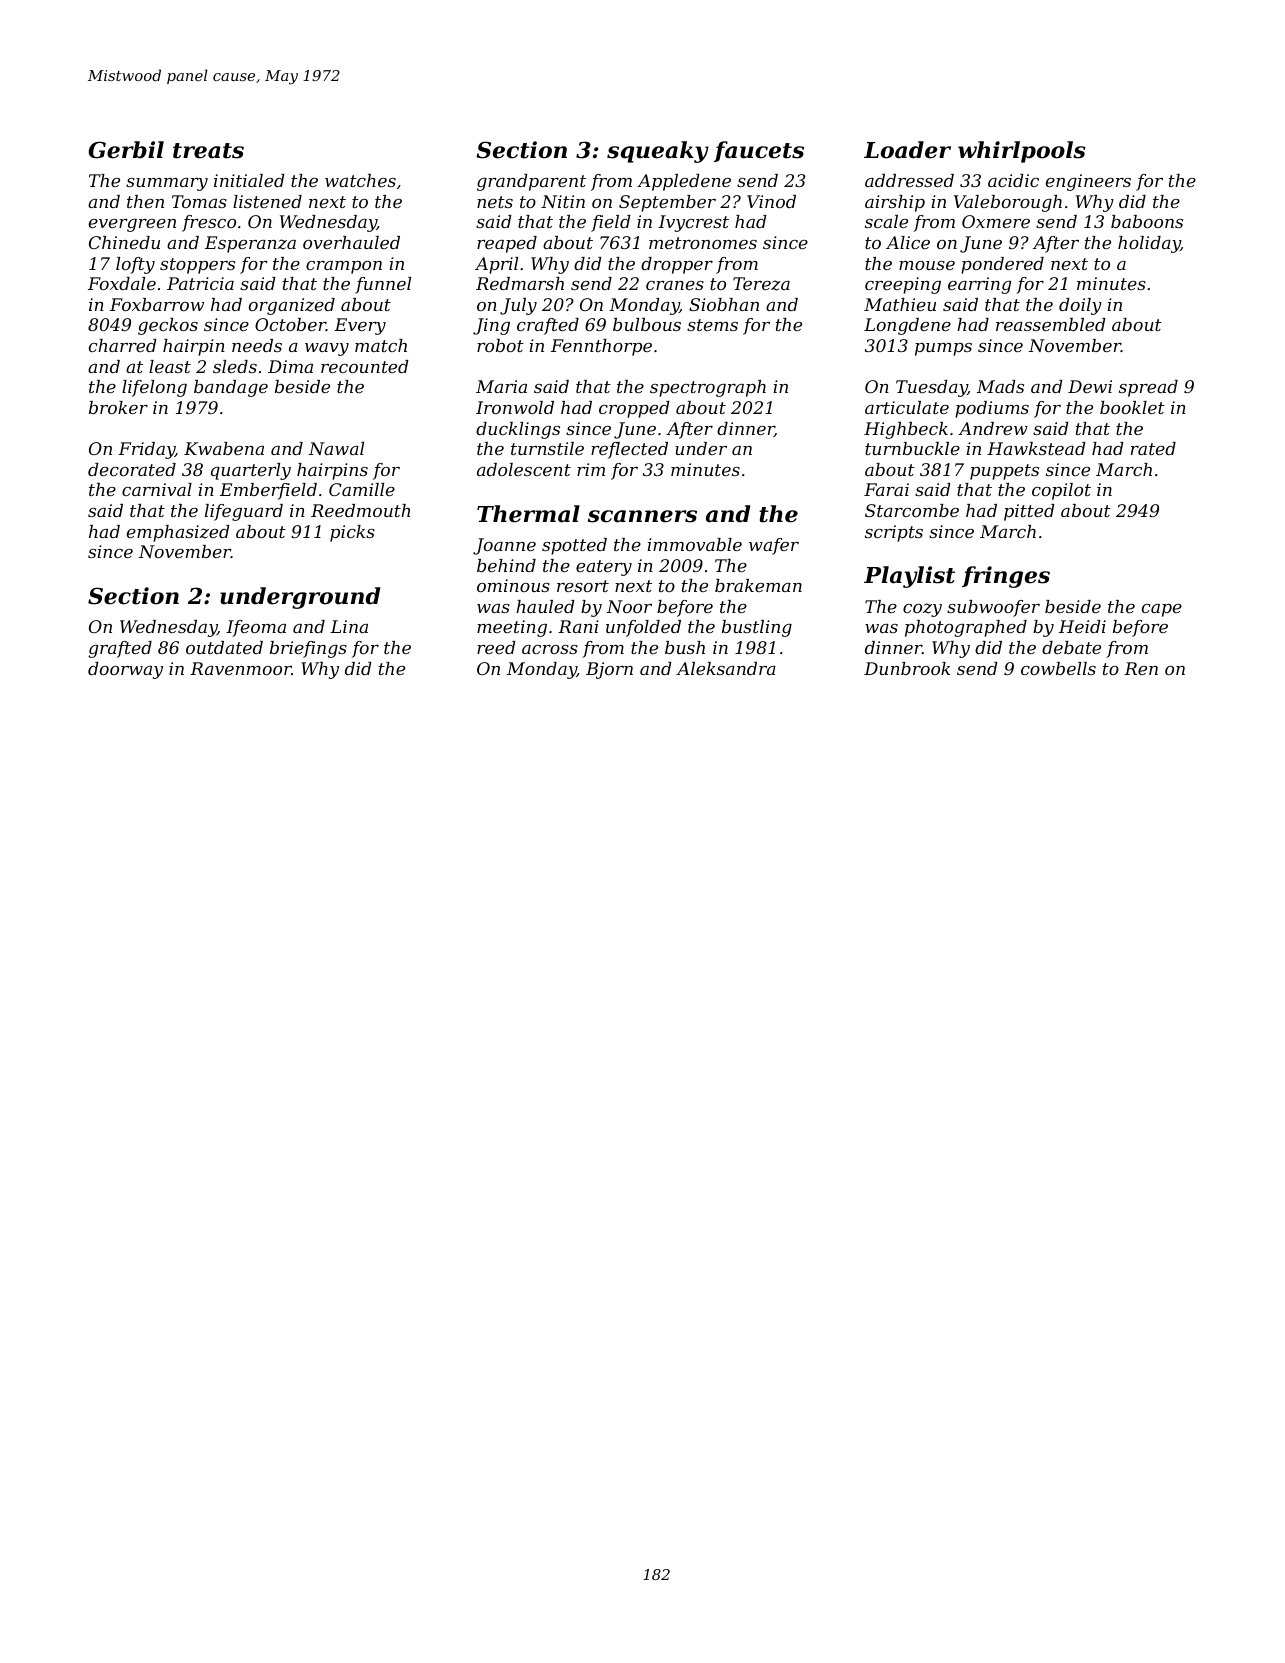 The width and height of the image is (1285, 1663). I want to click on squeaky, so click(658, 152).
